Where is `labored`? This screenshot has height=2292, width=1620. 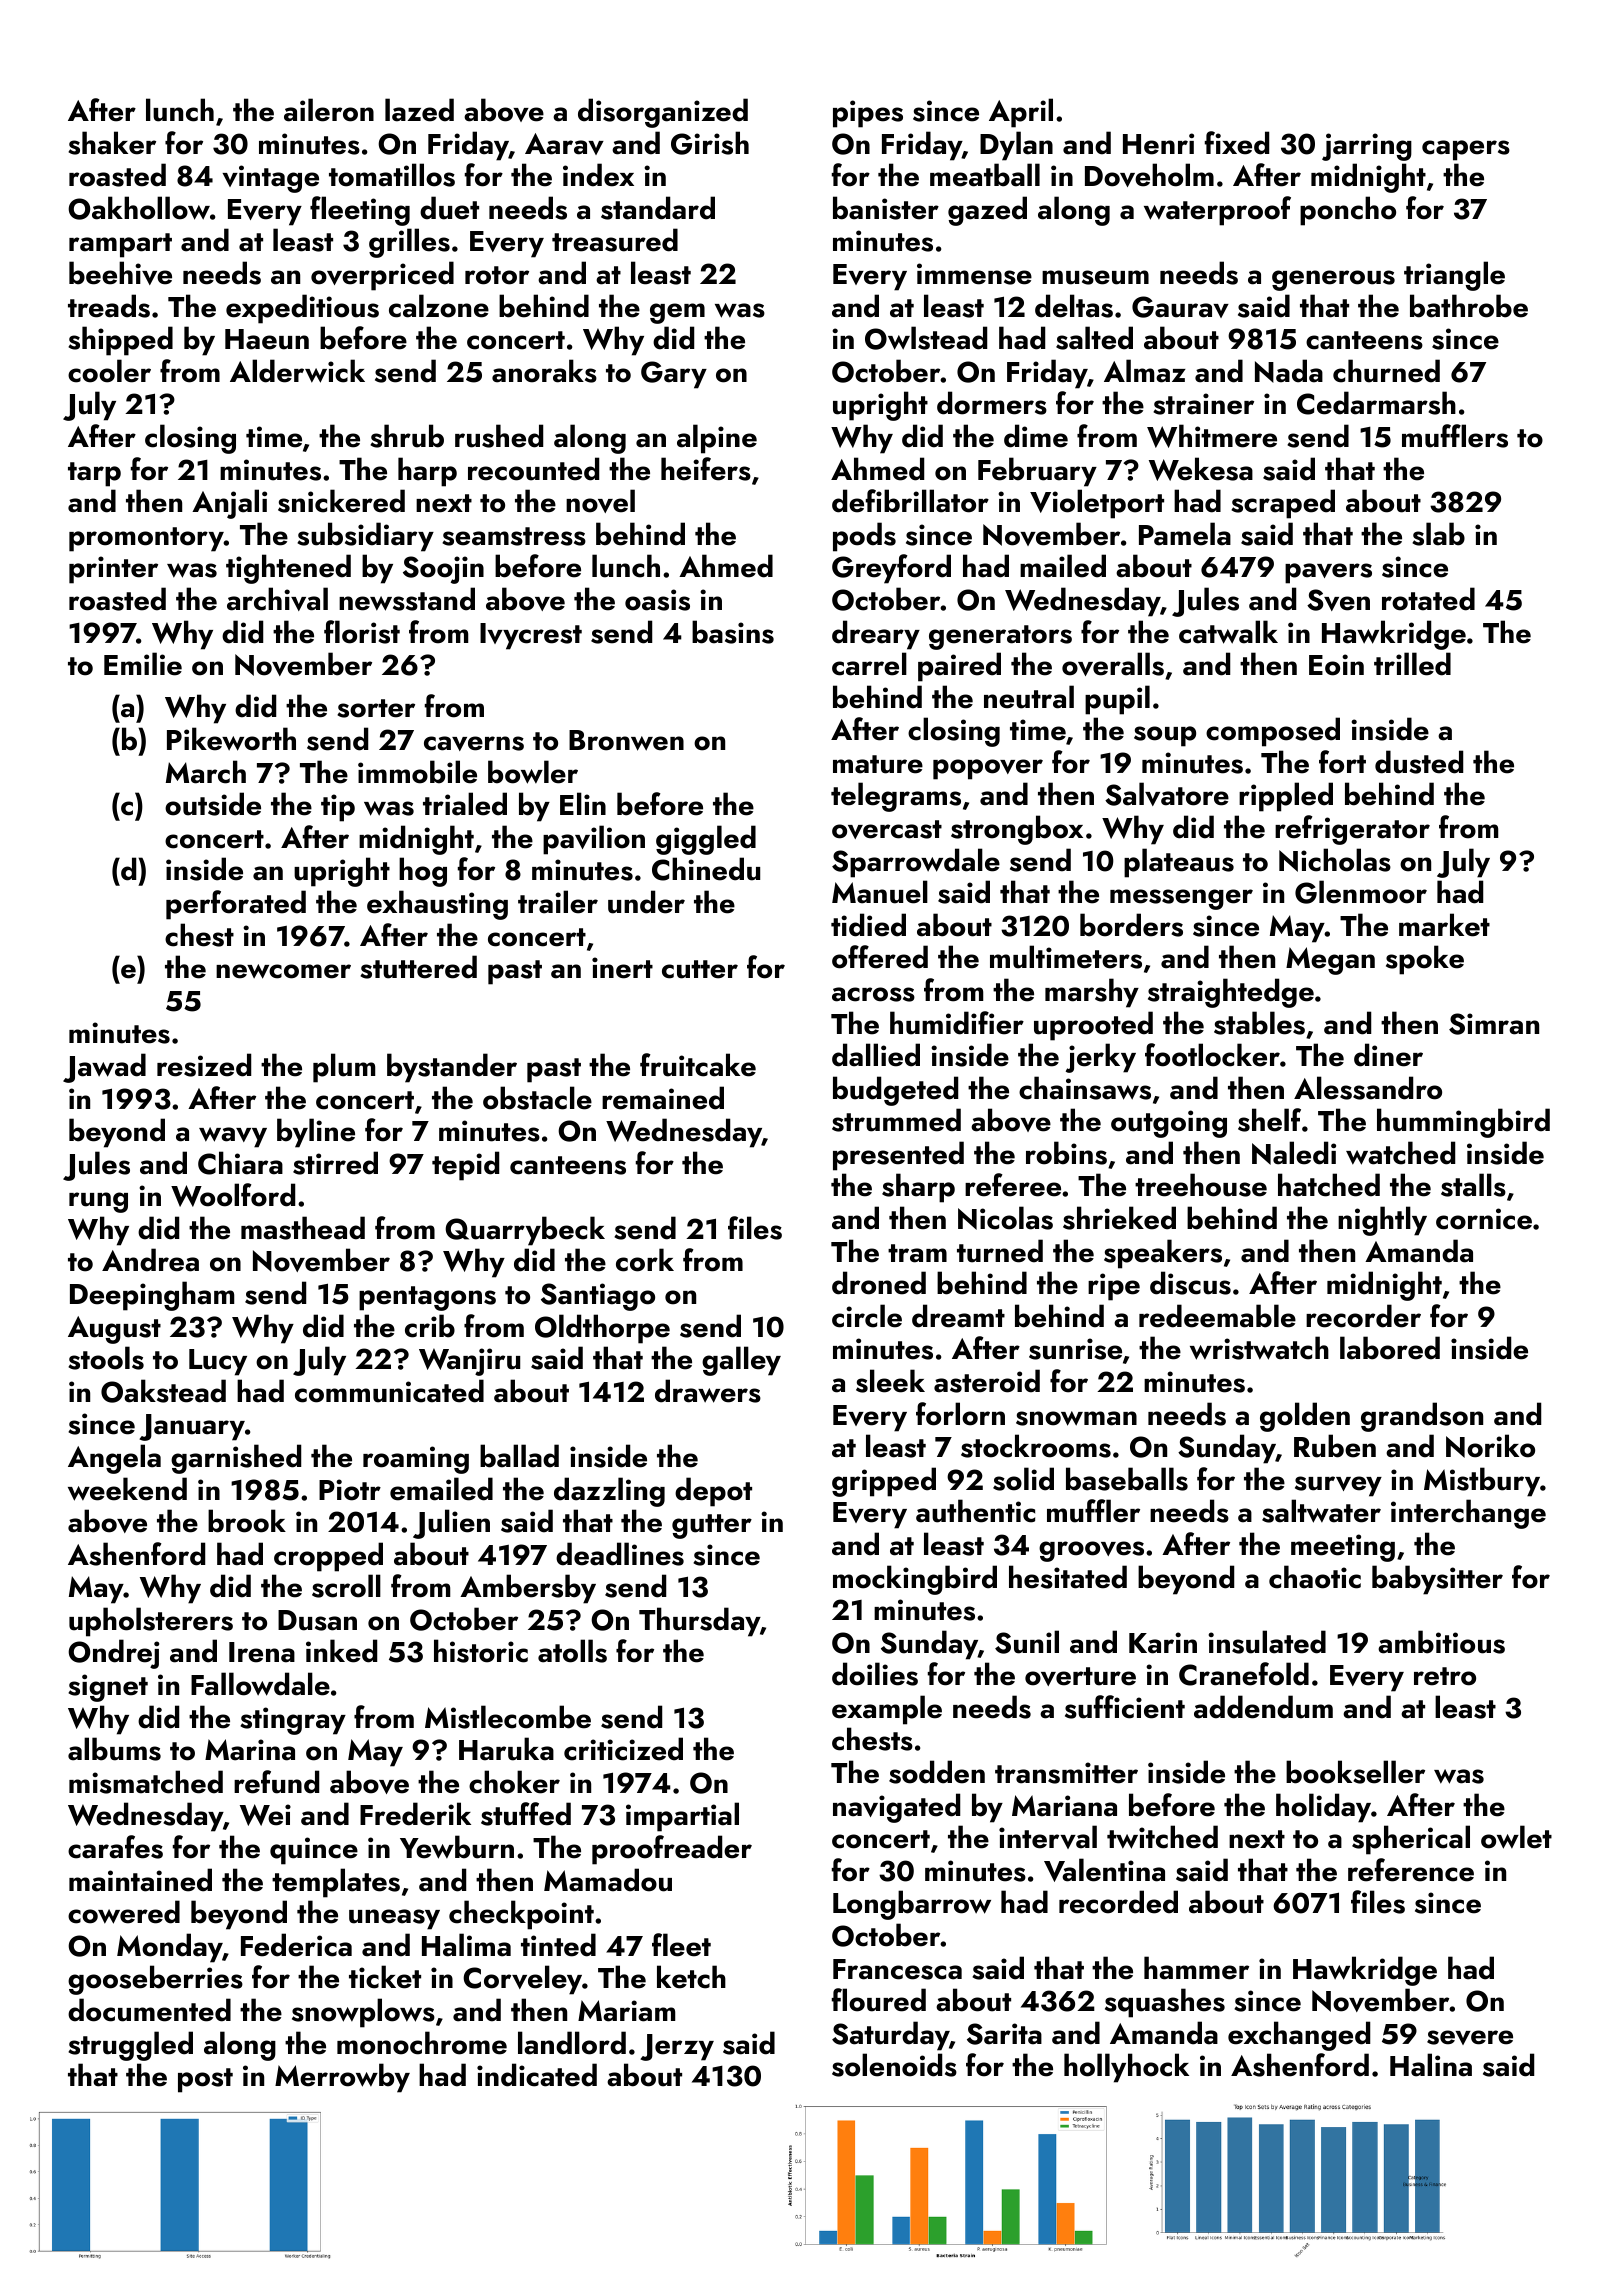 labored is located at coordinates (1390, 1348).
